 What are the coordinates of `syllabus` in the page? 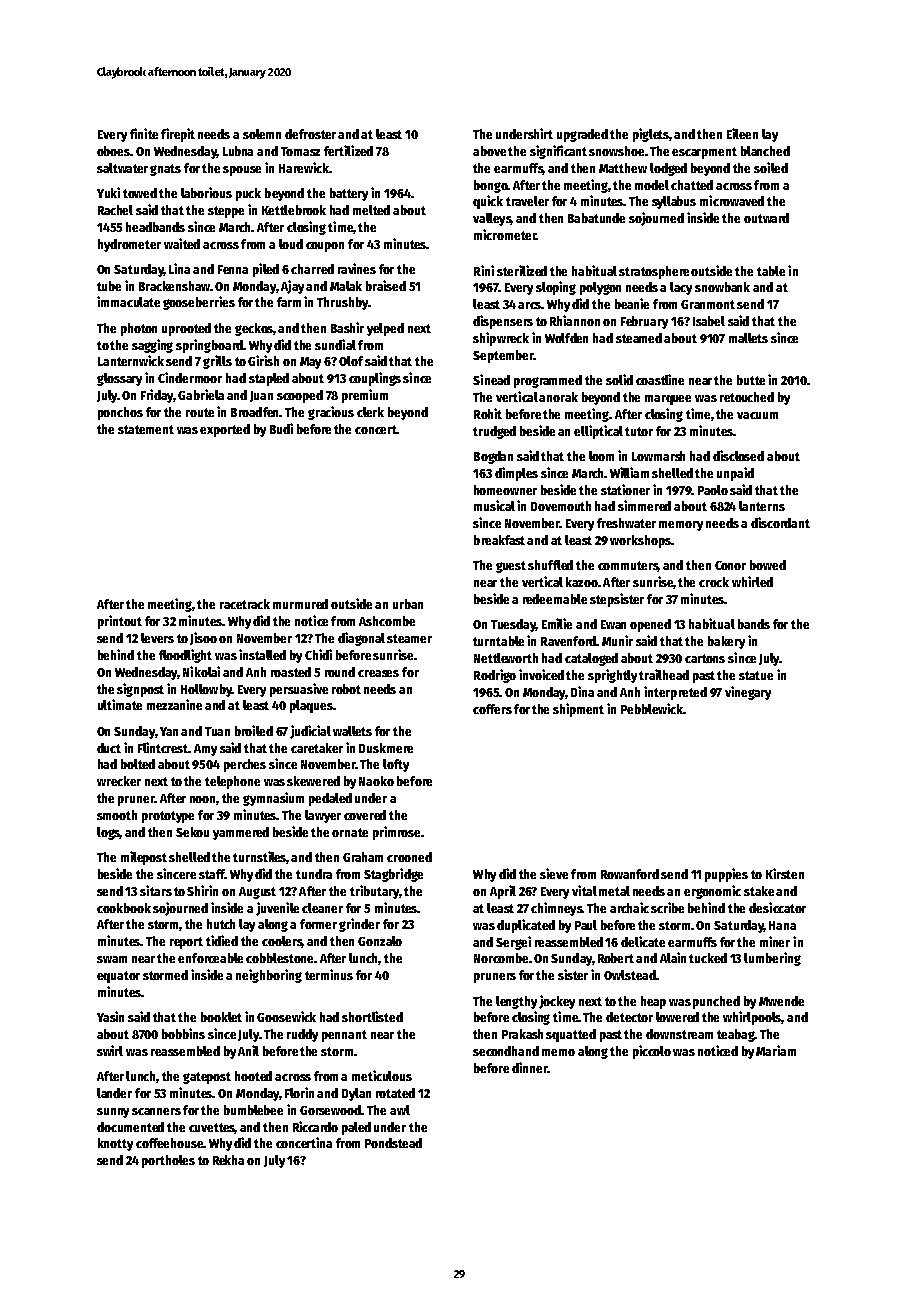 It's located at (674, 202).
